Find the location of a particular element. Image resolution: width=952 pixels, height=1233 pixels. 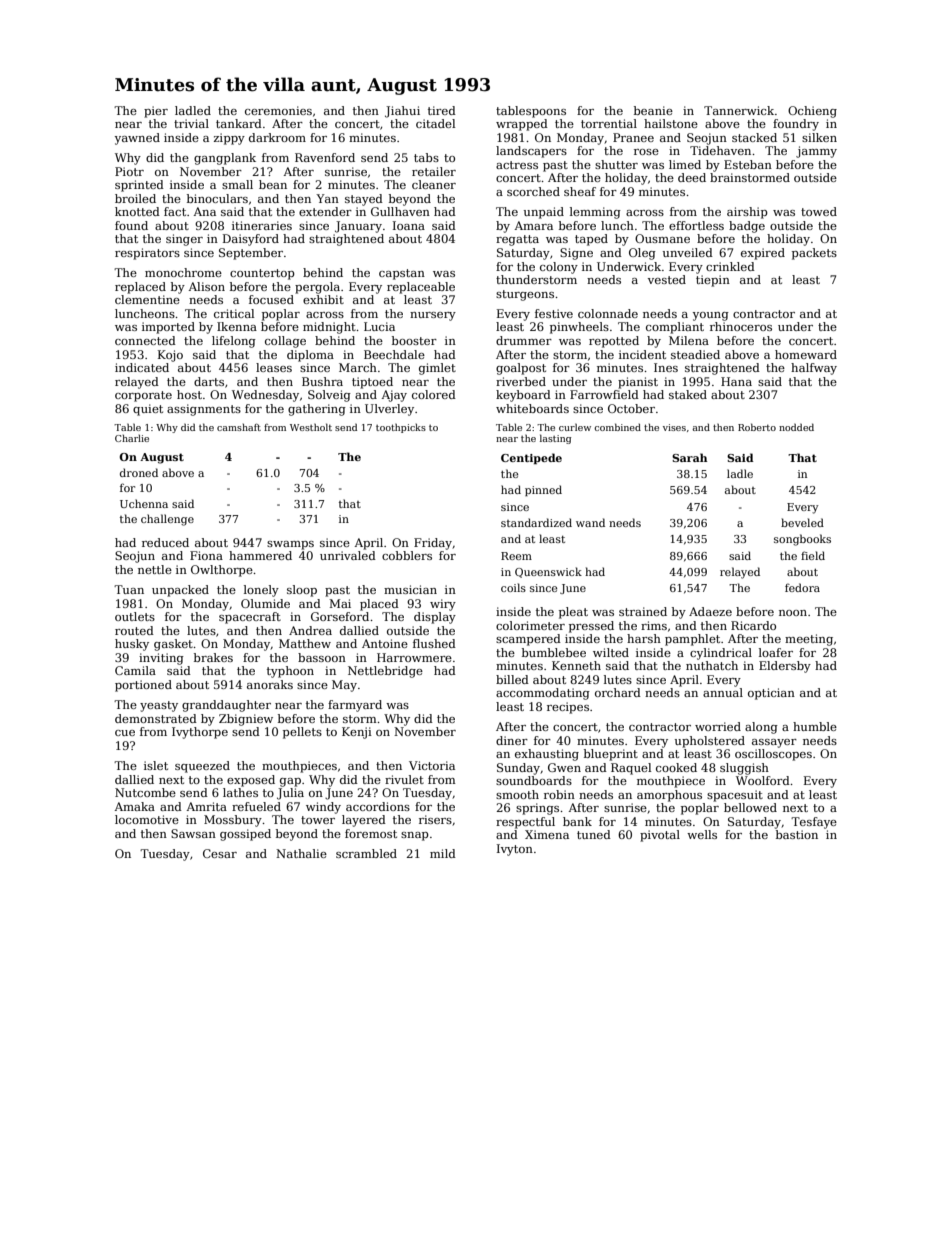

homeward is located at coordinates (806, 354).
